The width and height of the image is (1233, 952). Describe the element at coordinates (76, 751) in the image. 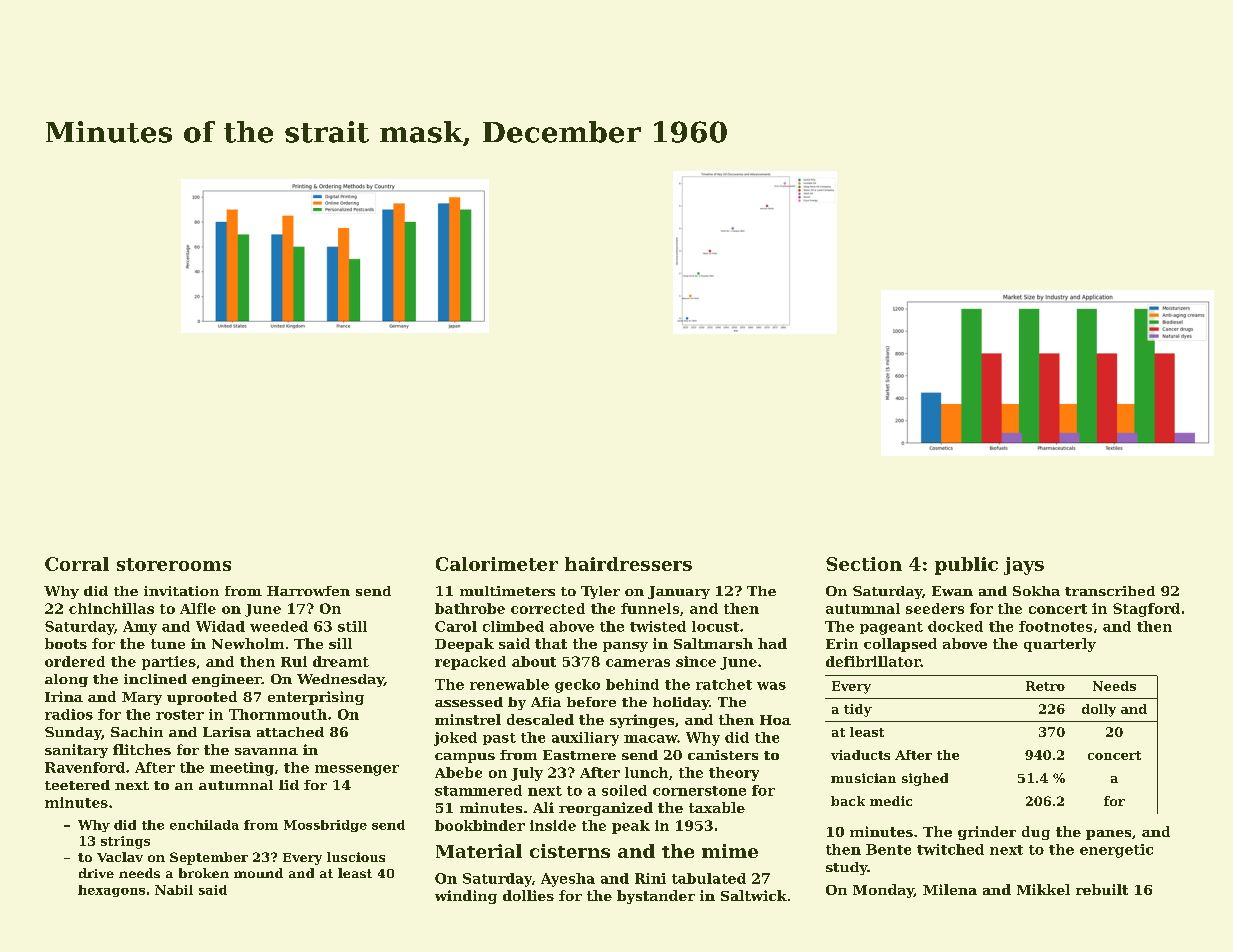

I see `sanitary` at that location.
